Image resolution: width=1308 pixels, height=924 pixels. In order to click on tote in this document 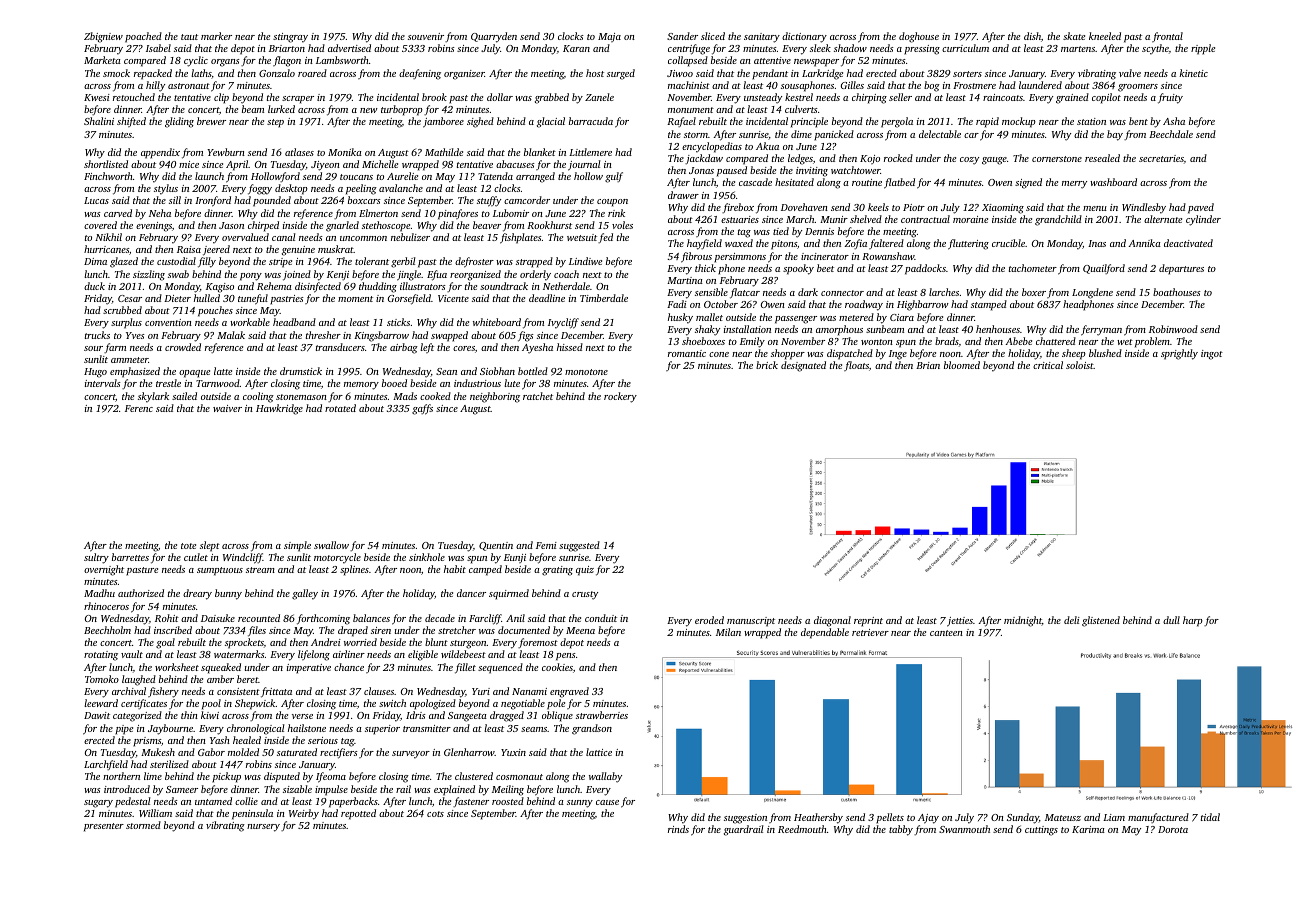, I will do `click(188, 546)`.
